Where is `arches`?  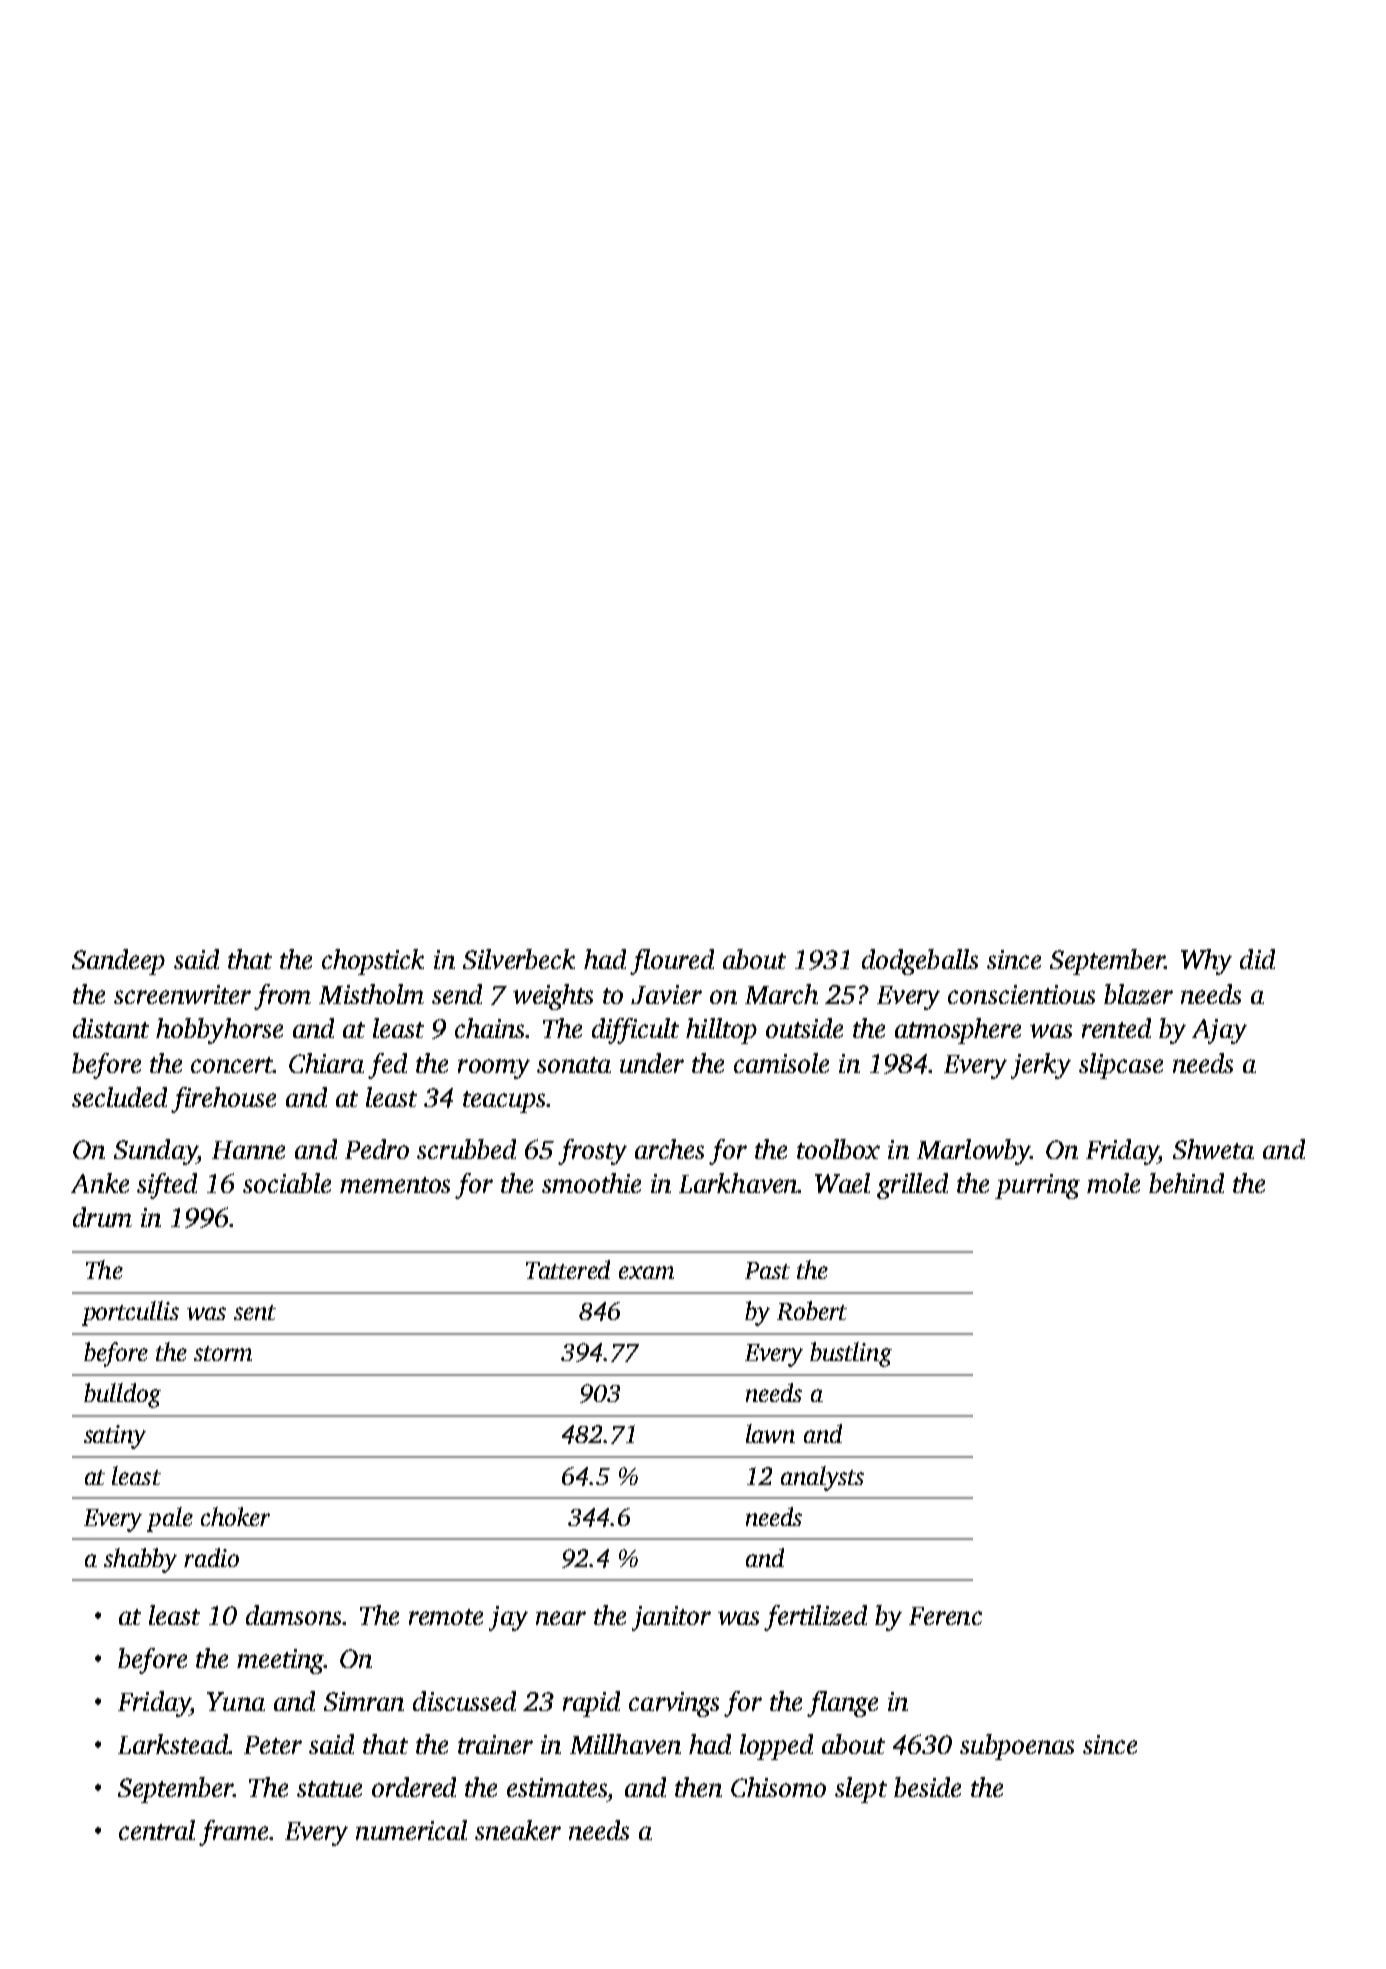 arches is located at coordinates (669, 1149).
